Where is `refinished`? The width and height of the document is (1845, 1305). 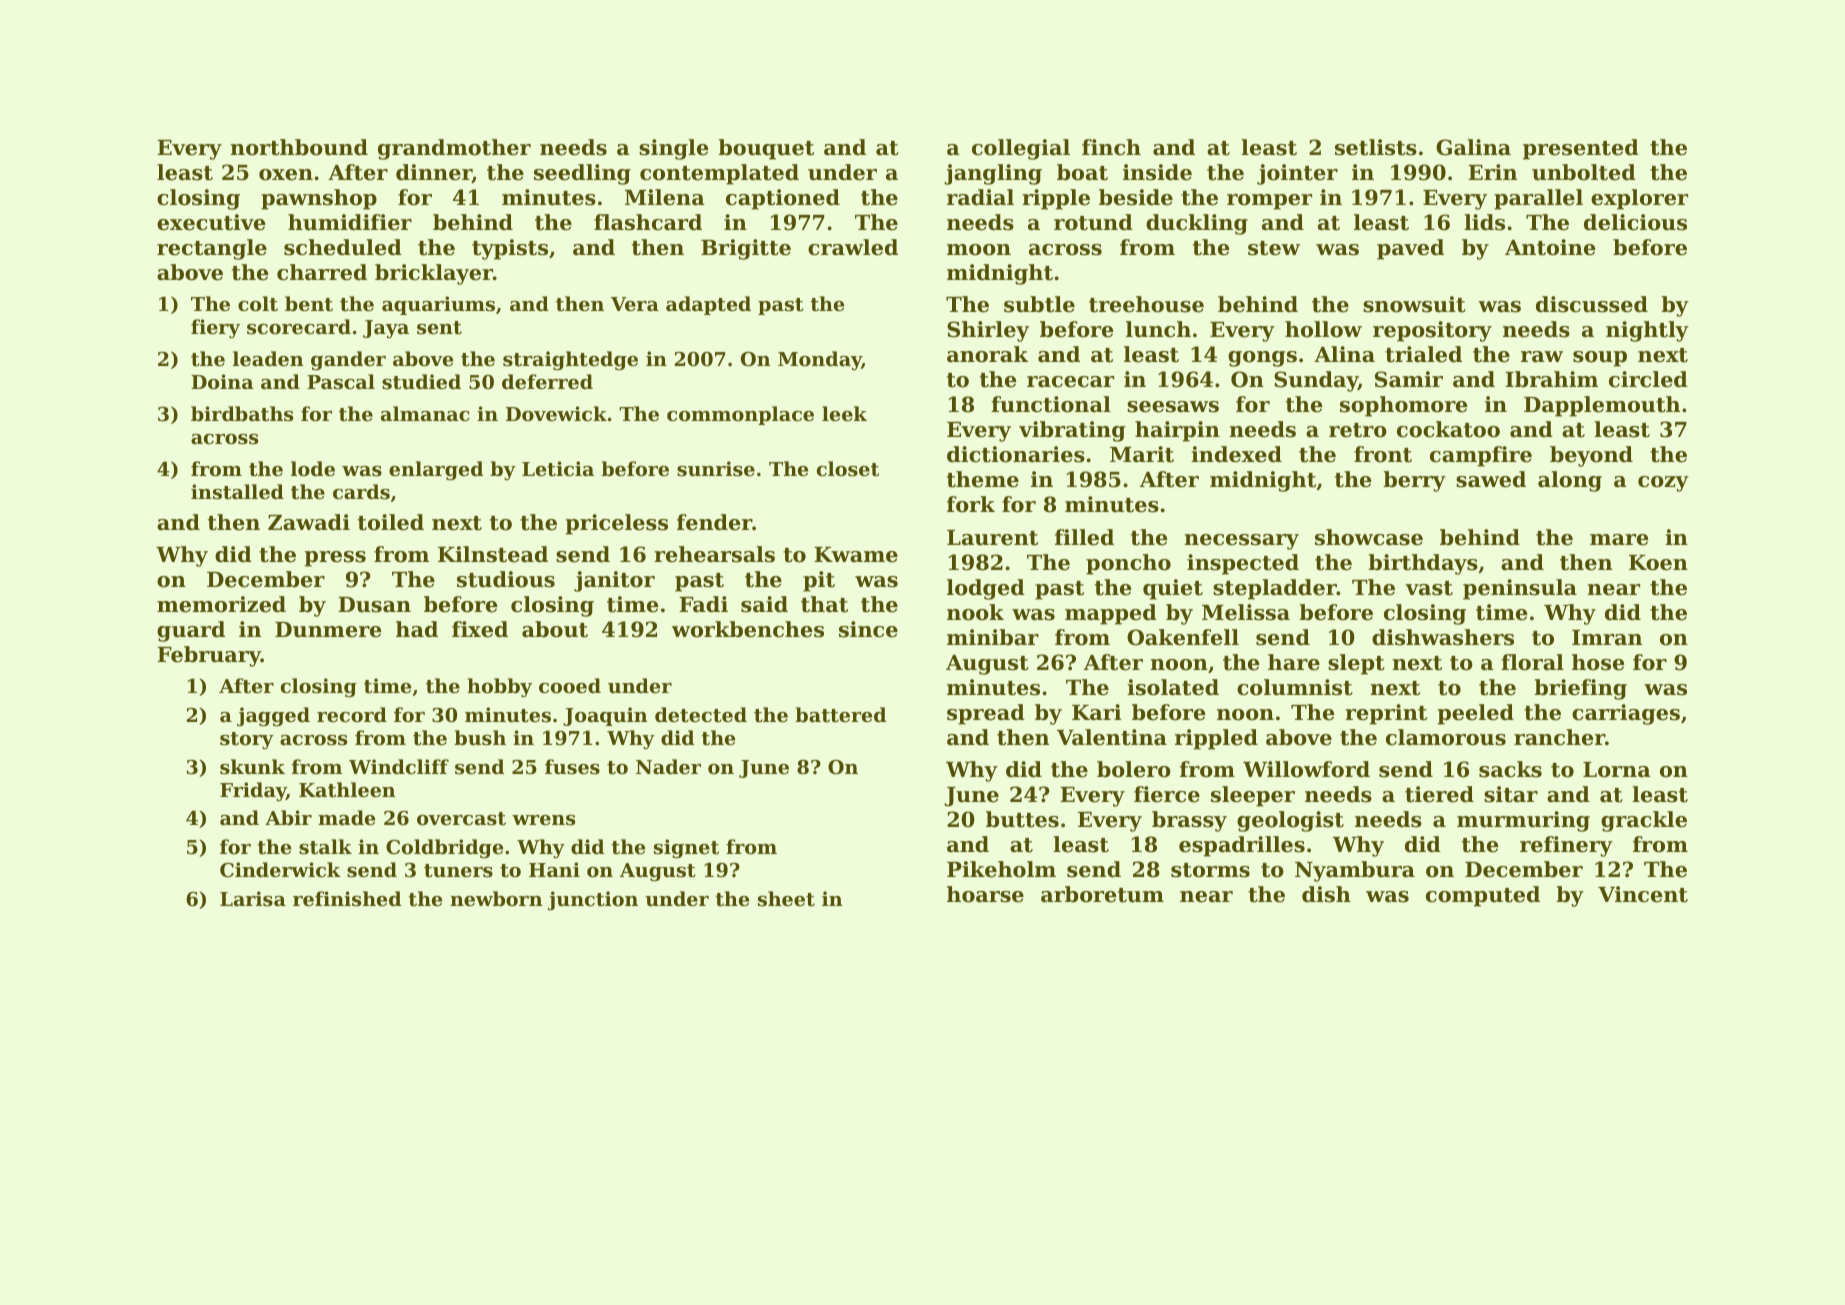 refinished is located at coordinates (347, 899).
